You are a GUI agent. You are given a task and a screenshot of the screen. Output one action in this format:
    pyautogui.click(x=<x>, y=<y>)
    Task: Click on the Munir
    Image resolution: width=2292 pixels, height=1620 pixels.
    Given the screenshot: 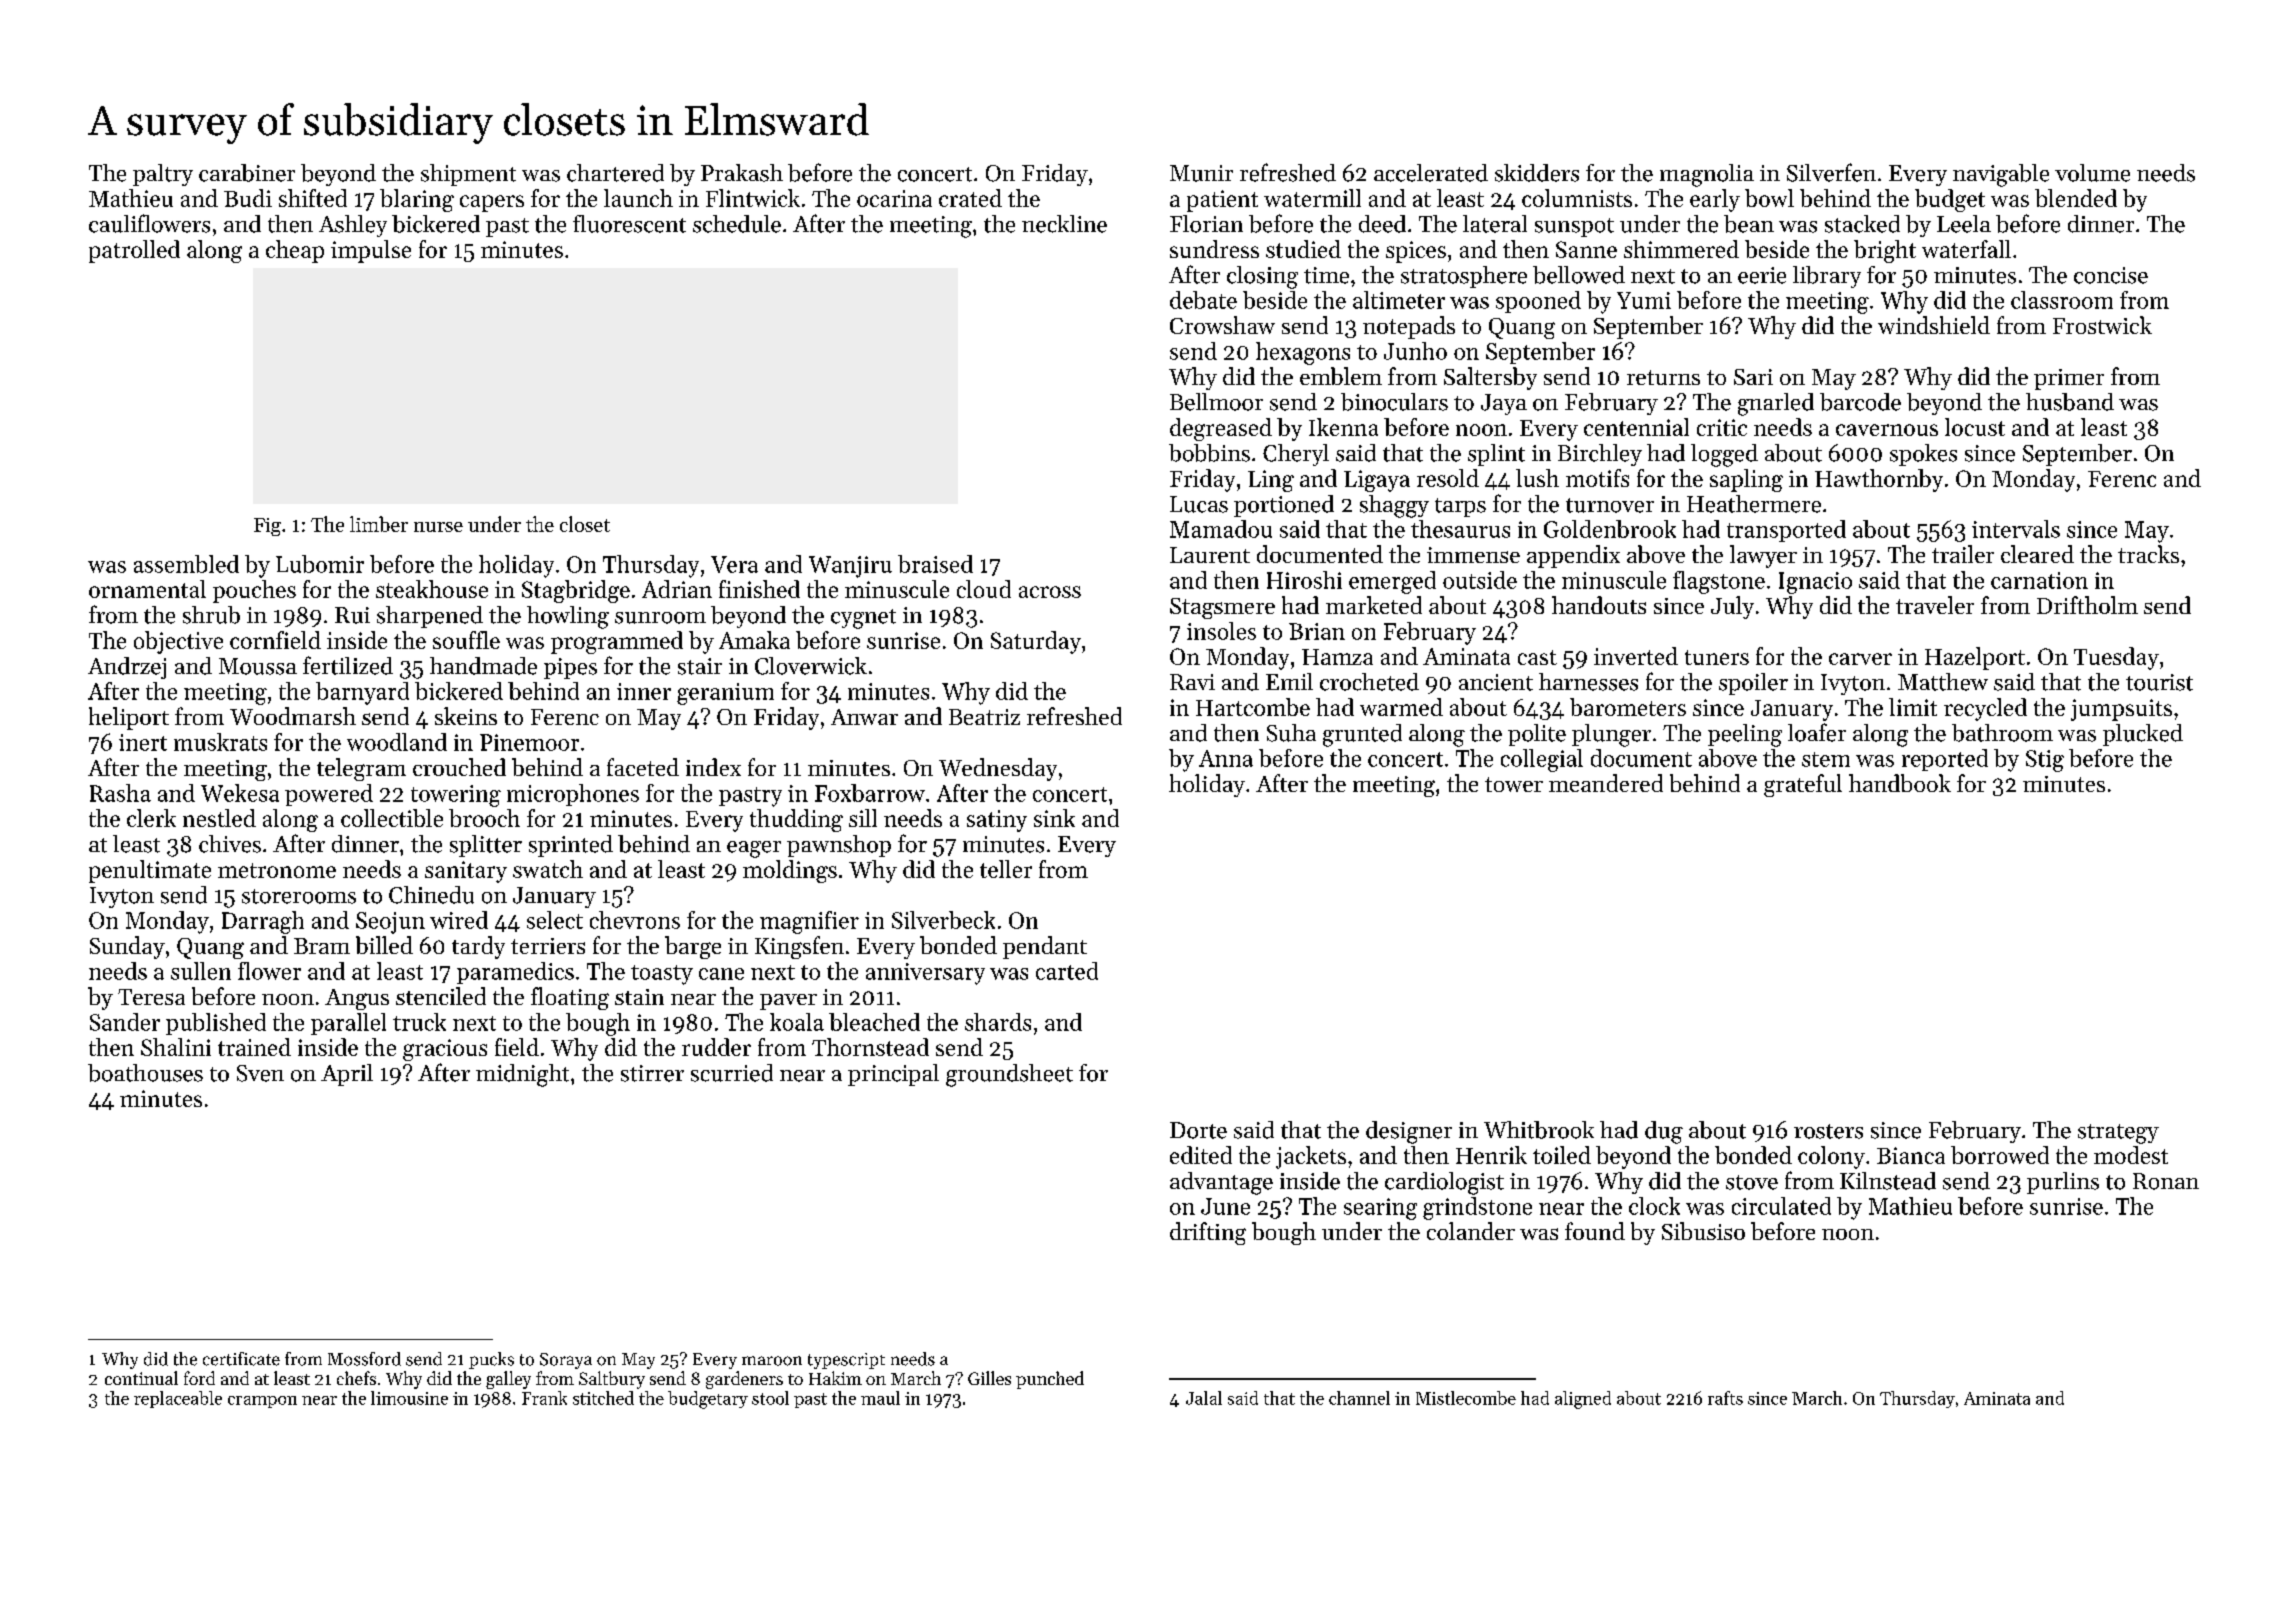 What is the action you would take?
    pyautogui.click(x=1201, y=173)
